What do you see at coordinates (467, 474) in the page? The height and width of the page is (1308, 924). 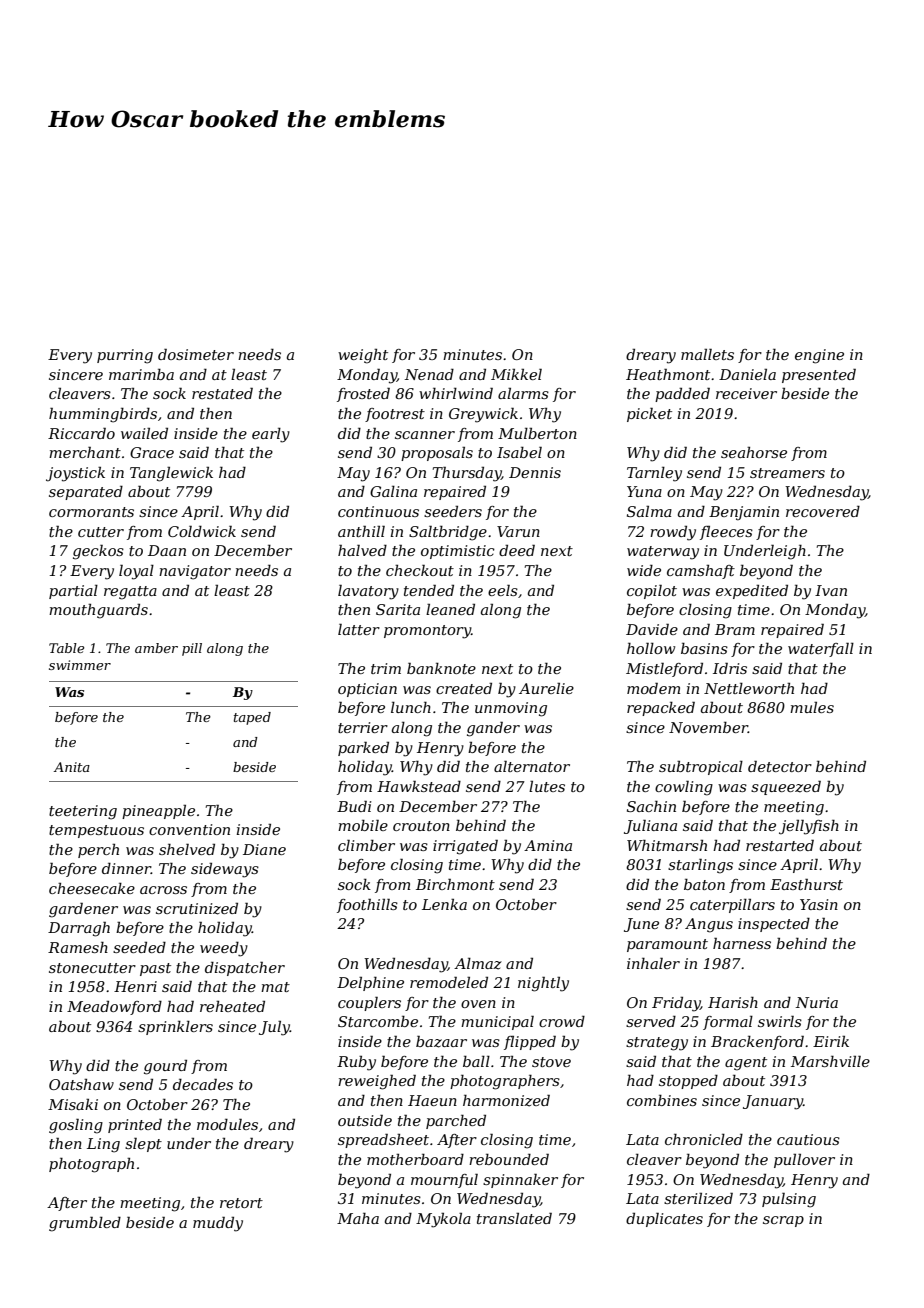 I see `Thursday` at bounding box center [467, 474].
